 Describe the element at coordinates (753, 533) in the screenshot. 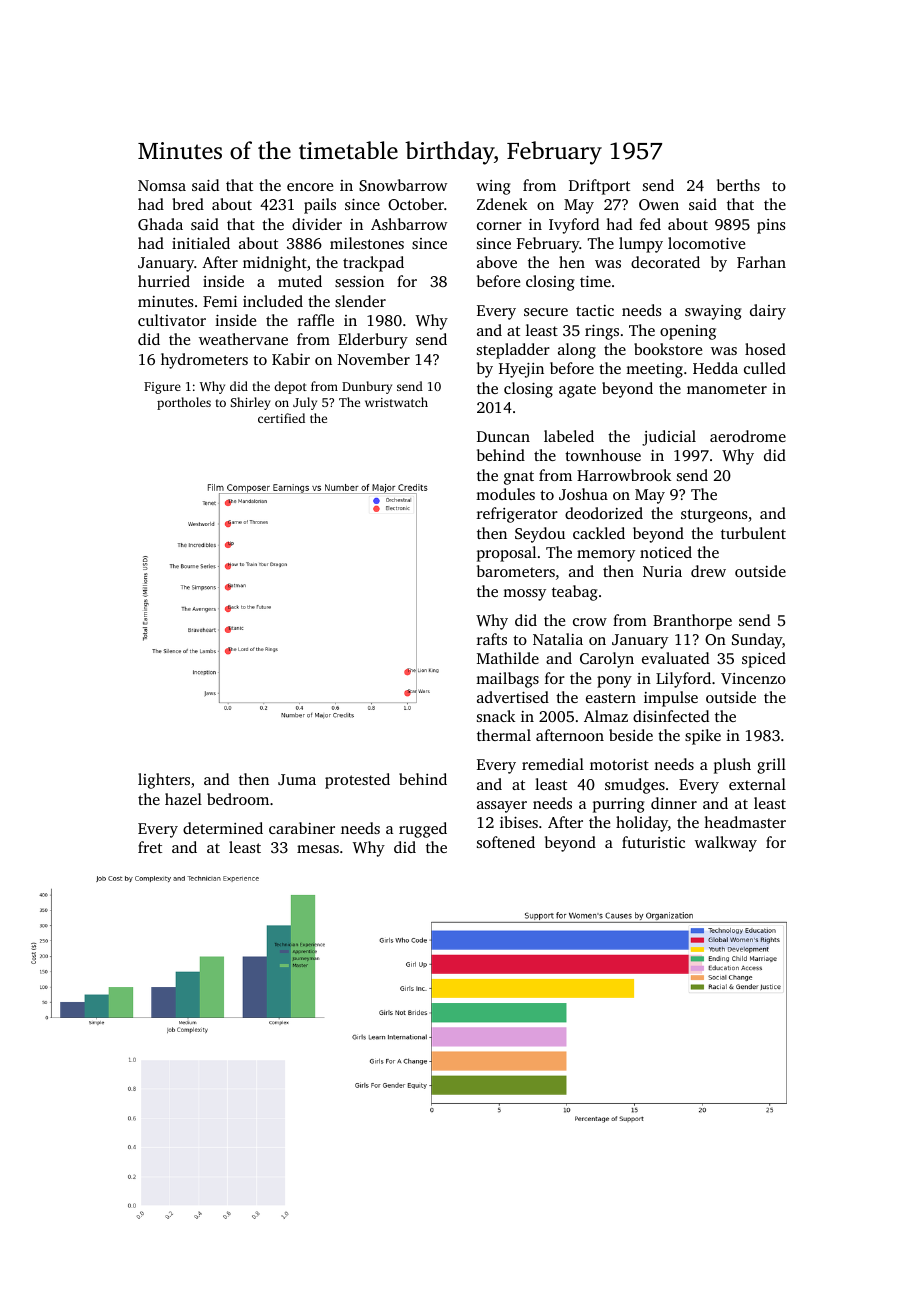

I see `turbulent` at that location.
